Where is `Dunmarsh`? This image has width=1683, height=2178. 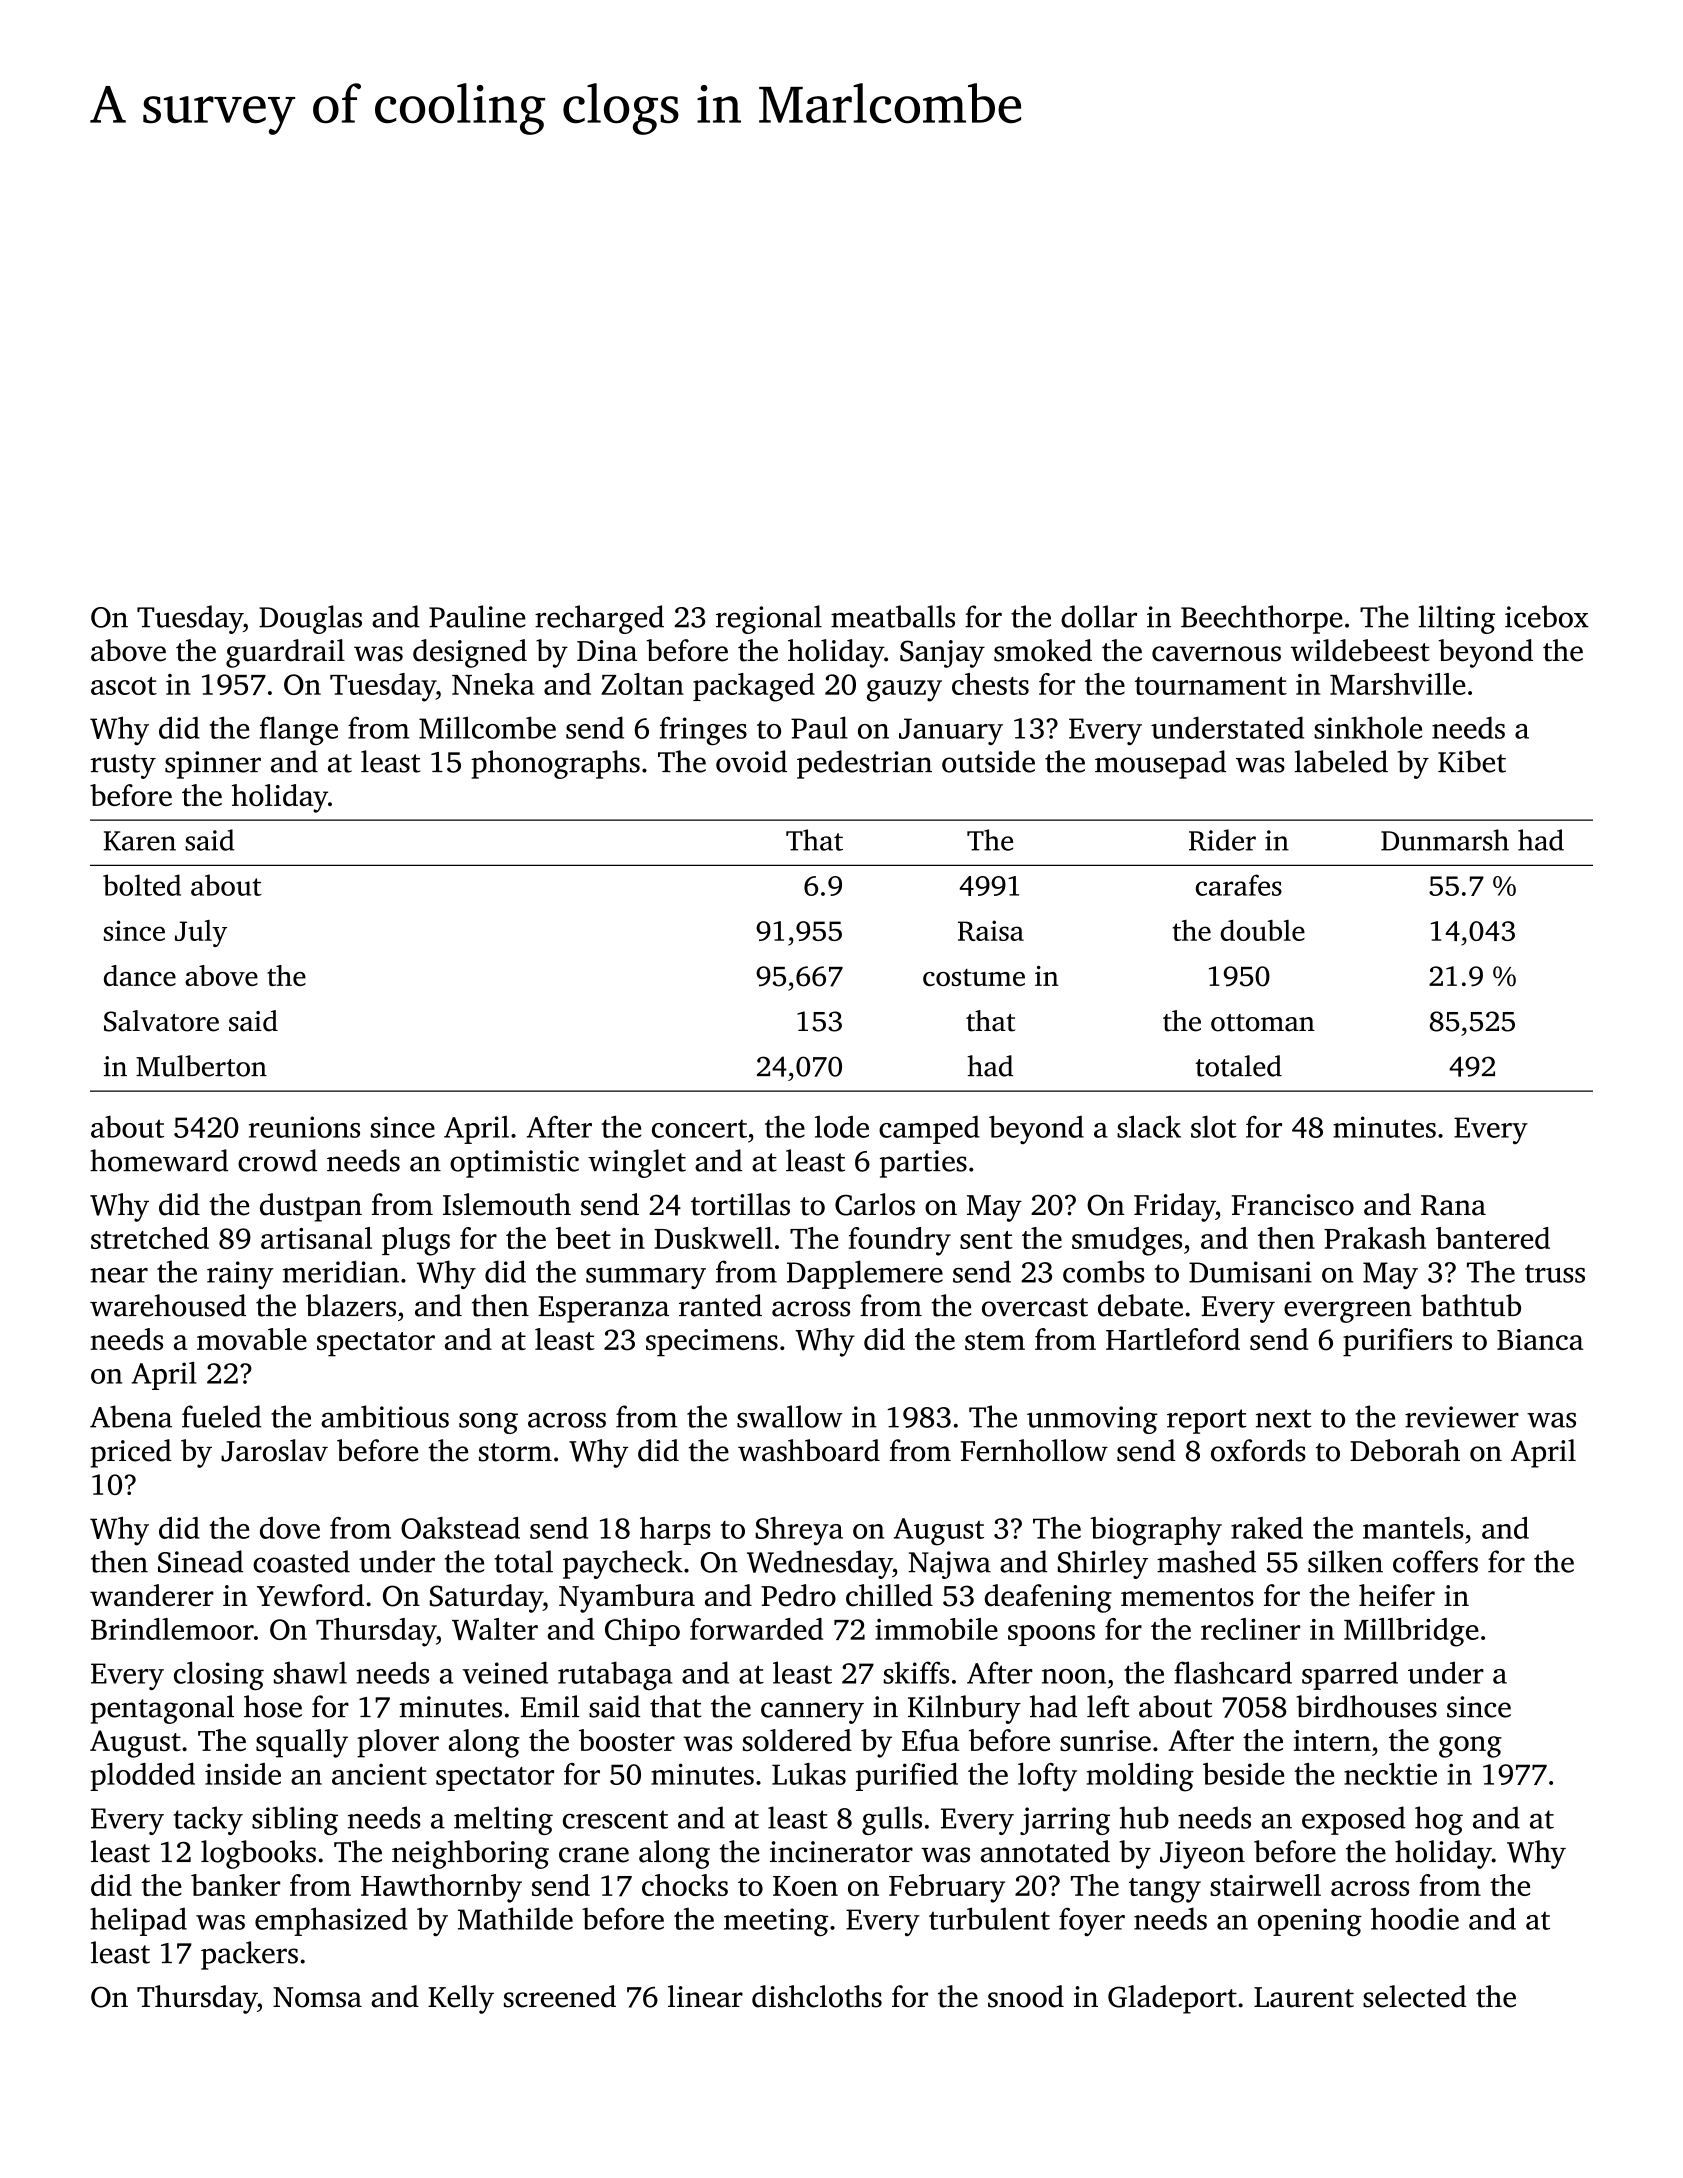 Dunmarsh is located at coordinates (1445, 840).
